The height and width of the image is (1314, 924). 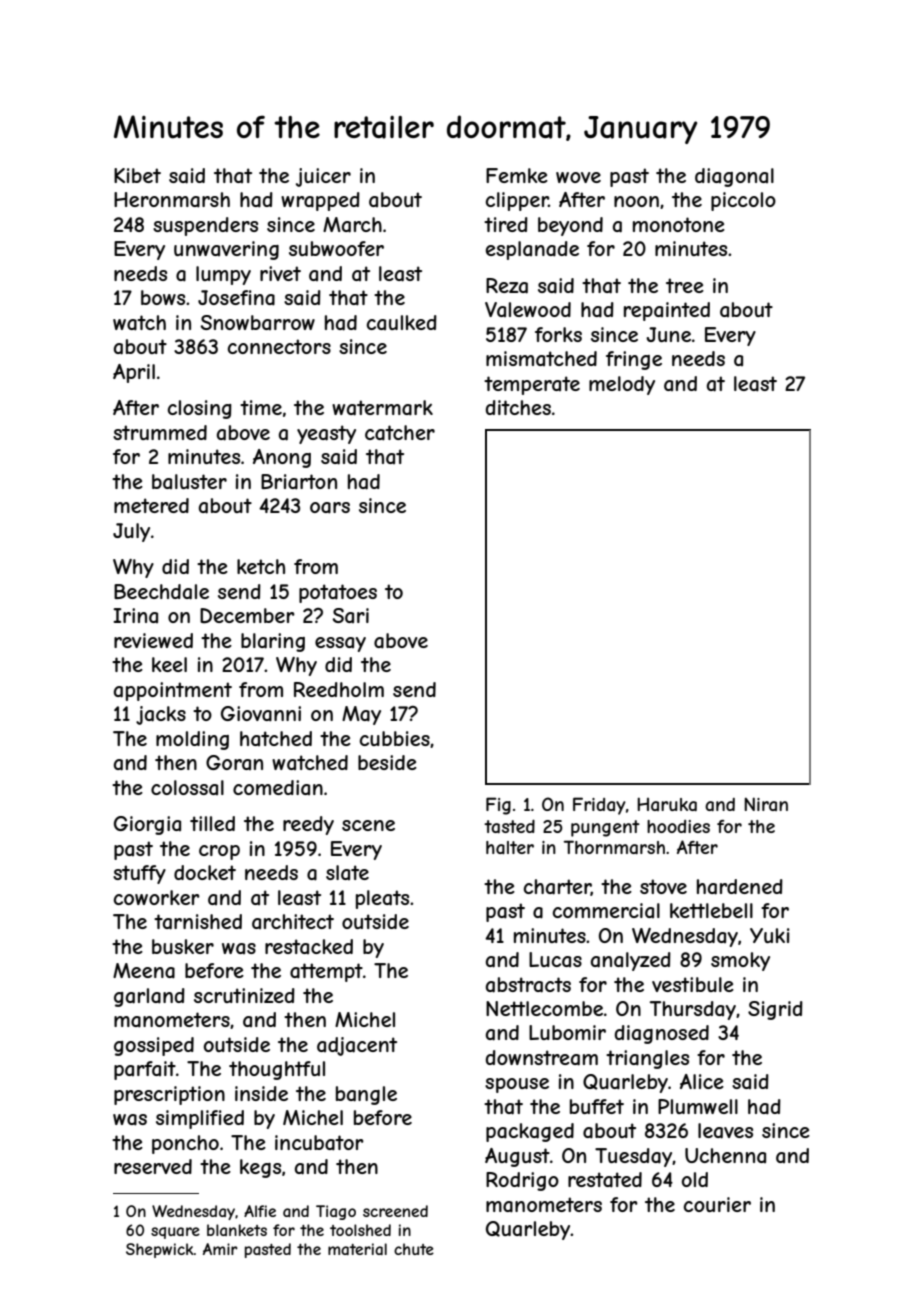 I want to click on rivet, so click(x=280, y=273).
